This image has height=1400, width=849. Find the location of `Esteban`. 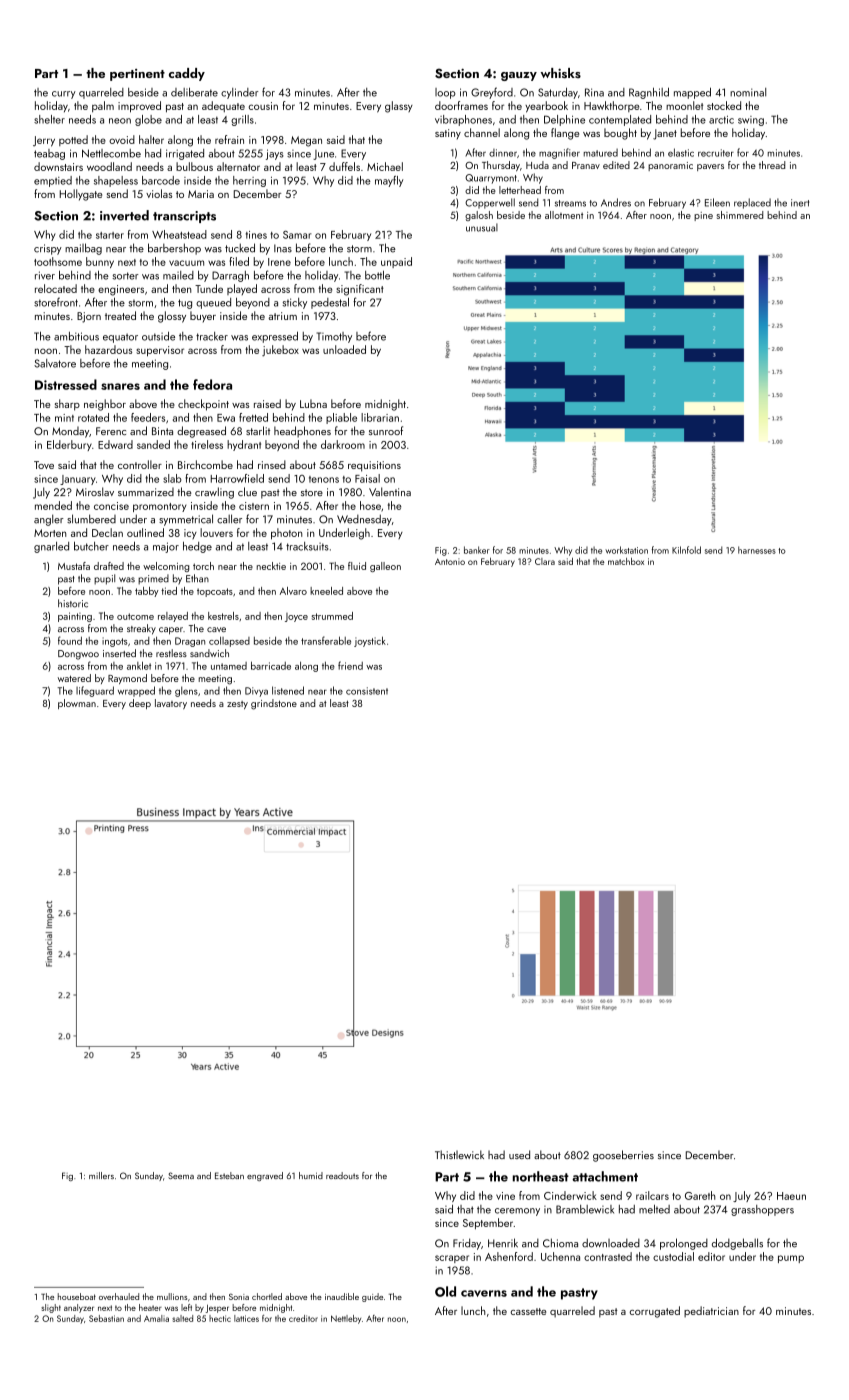

Esteban is located at coordinates (229, 1175).
